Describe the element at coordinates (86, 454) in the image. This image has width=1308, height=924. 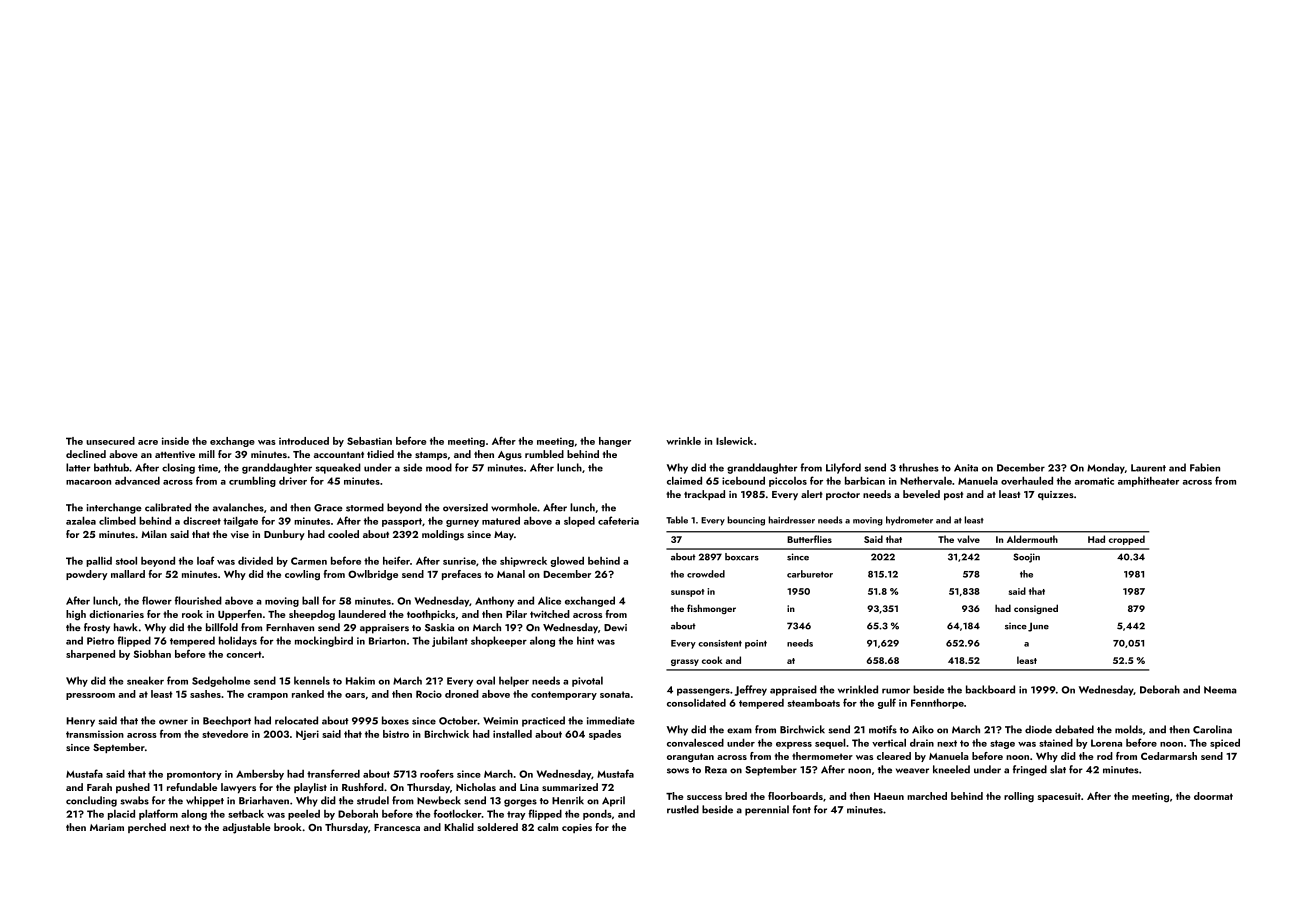
I see `declined` at that location.
